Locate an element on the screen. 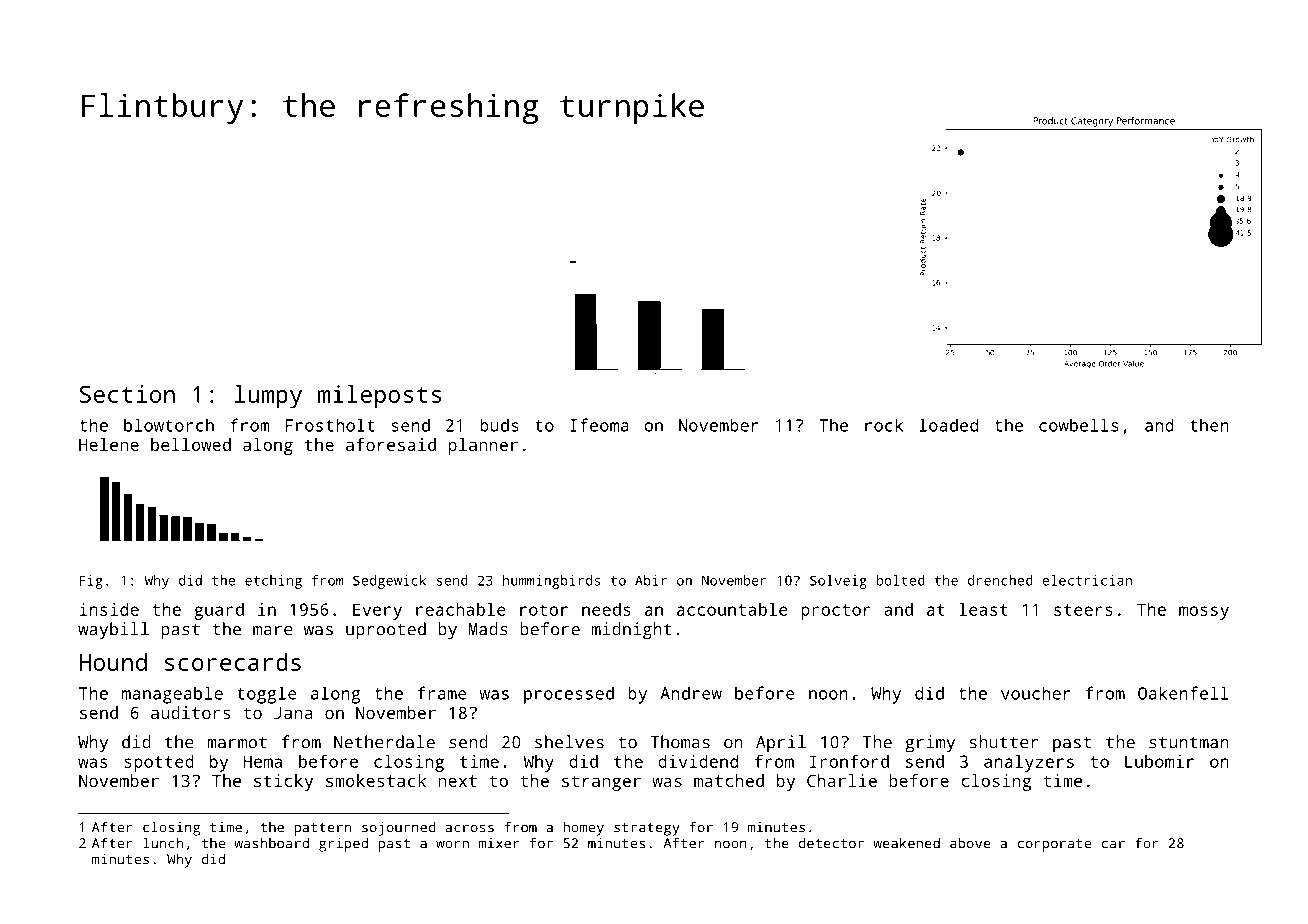  above is located at coordinates (970, 843).
